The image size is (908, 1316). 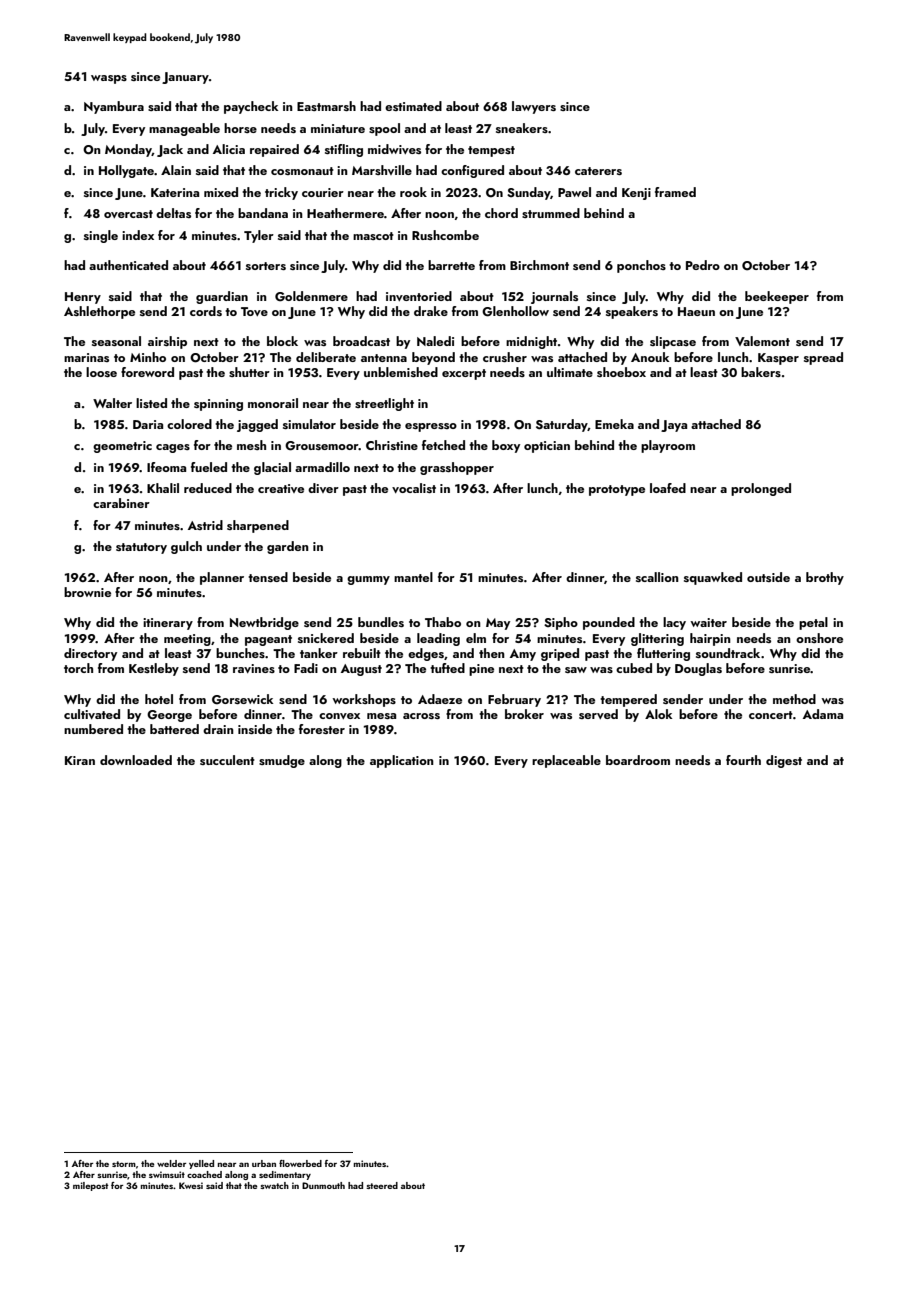 I want to click on milepost, so click(x=91, y=1186).
